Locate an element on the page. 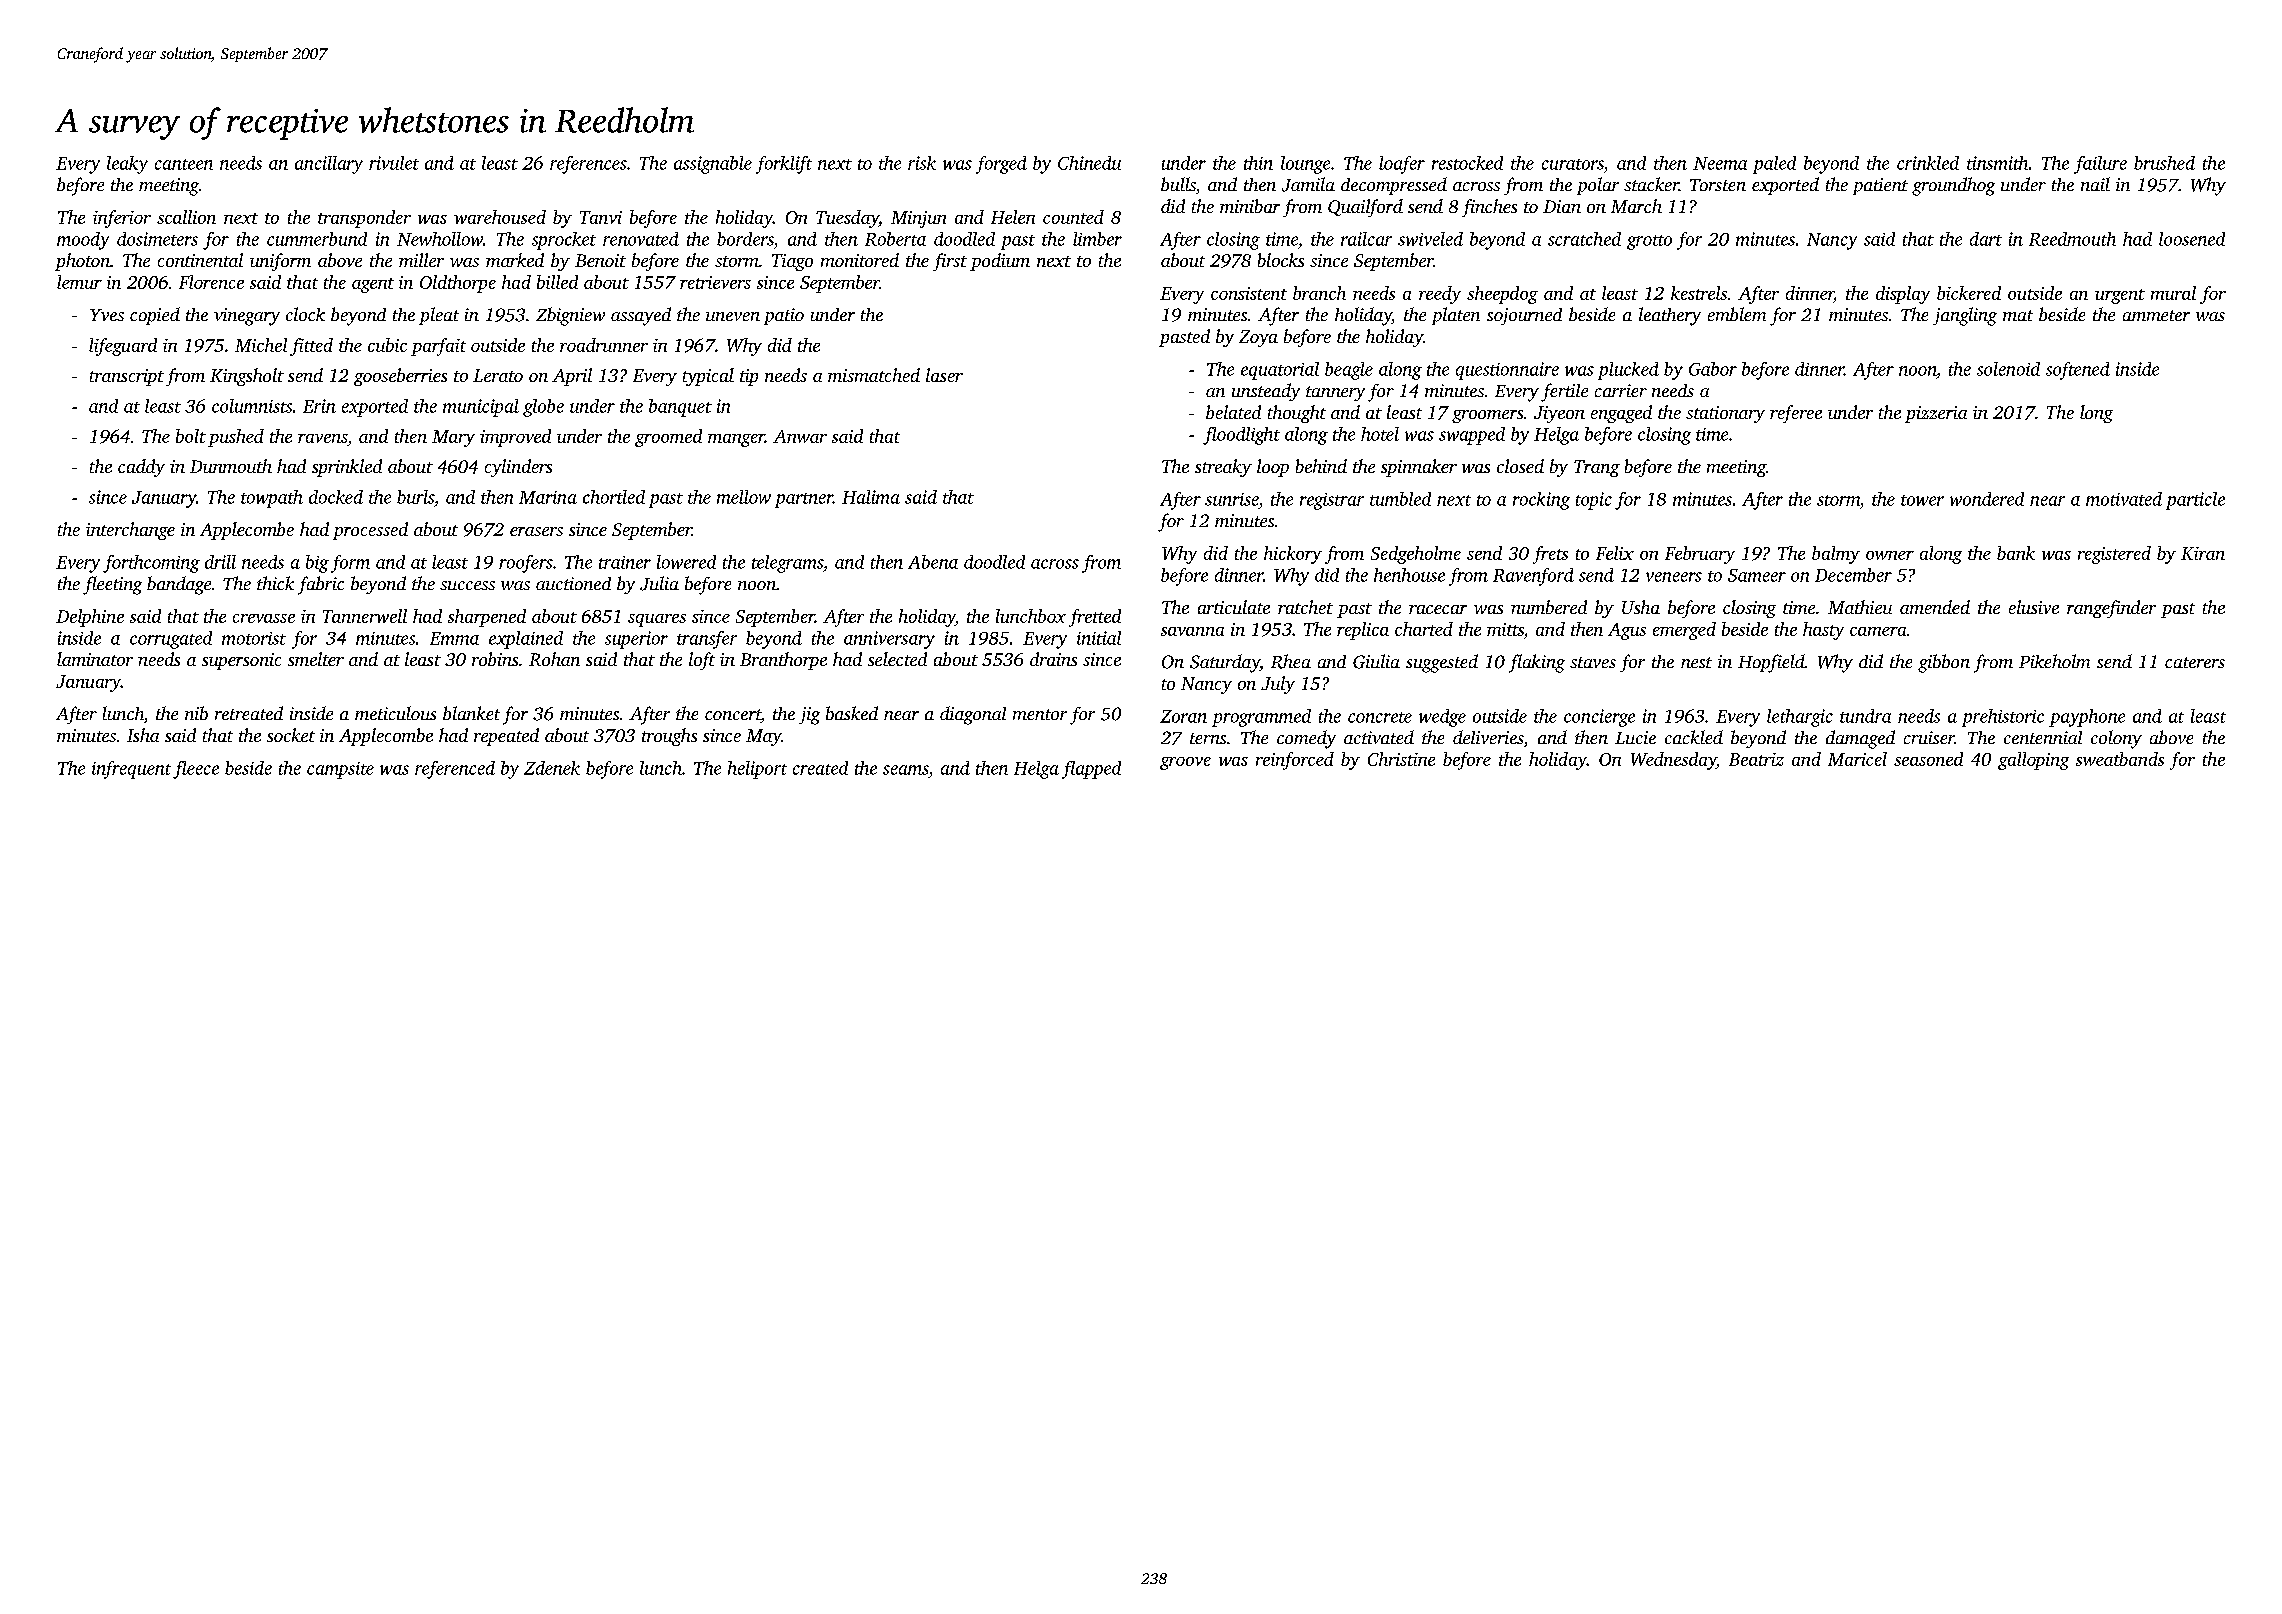  referee is located at coordinates (1796, 414).
